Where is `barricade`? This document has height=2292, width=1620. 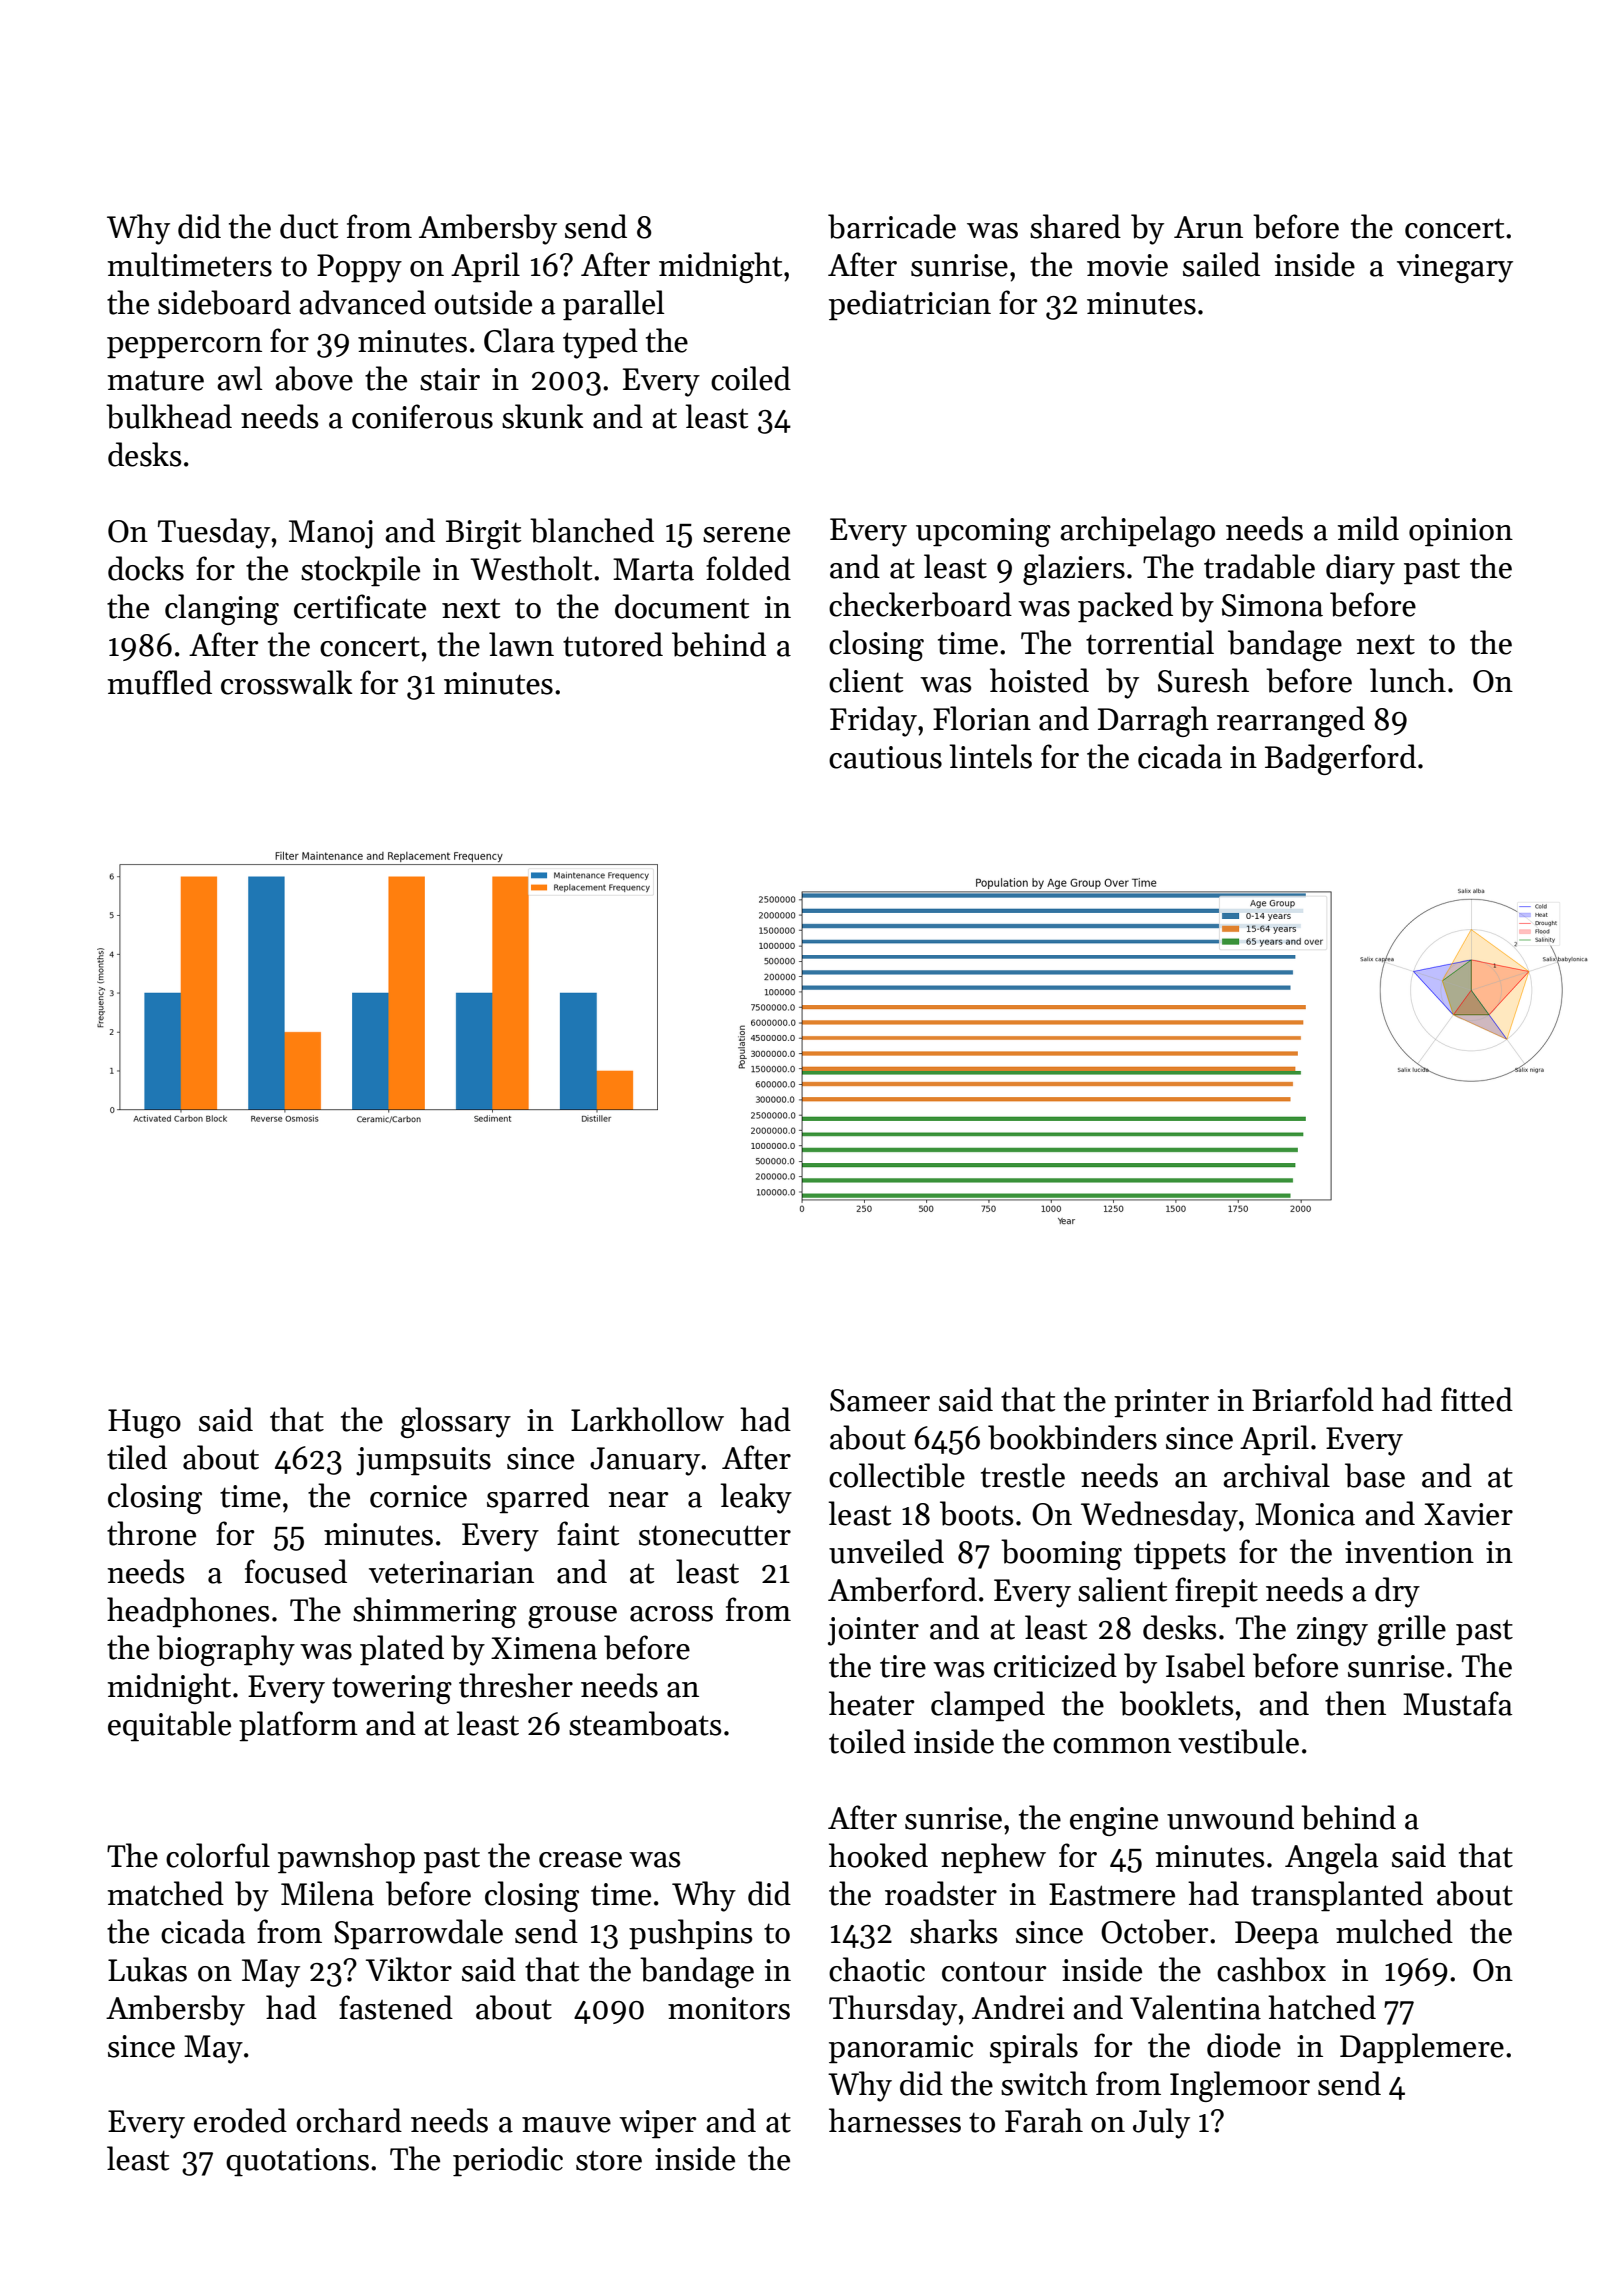
barricade is located at coordinates (892, 226).
